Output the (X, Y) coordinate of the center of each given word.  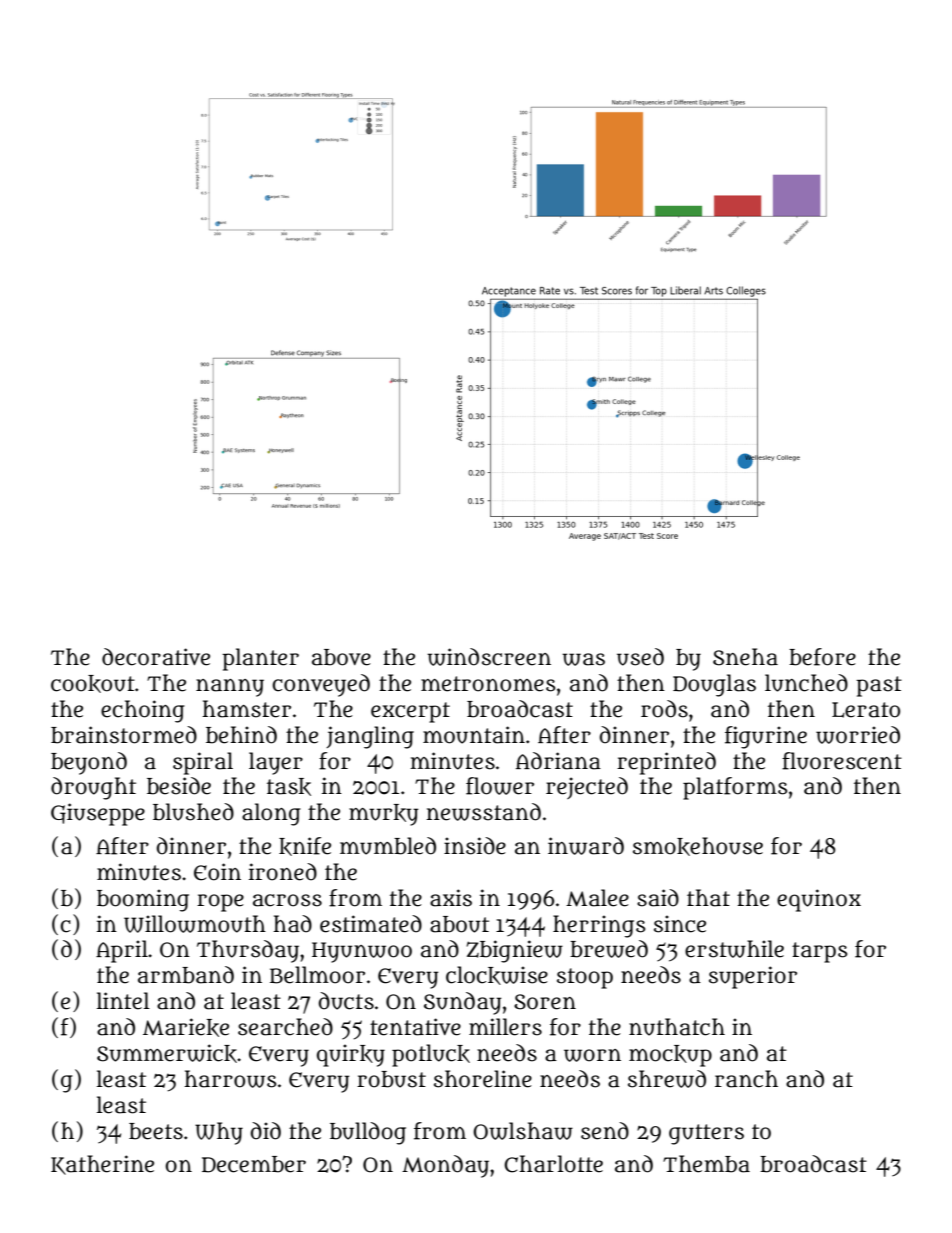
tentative (415, 1027)
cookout (93, 684)
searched (285, 1027)
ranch (746, 1079)
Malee (597, 898)
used (640, 657)
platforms (735, 788)
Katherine (102, 1165)
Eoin (217, 872)
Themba (706, 1164)
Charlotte (553, 1164)
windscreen (489, 657)
